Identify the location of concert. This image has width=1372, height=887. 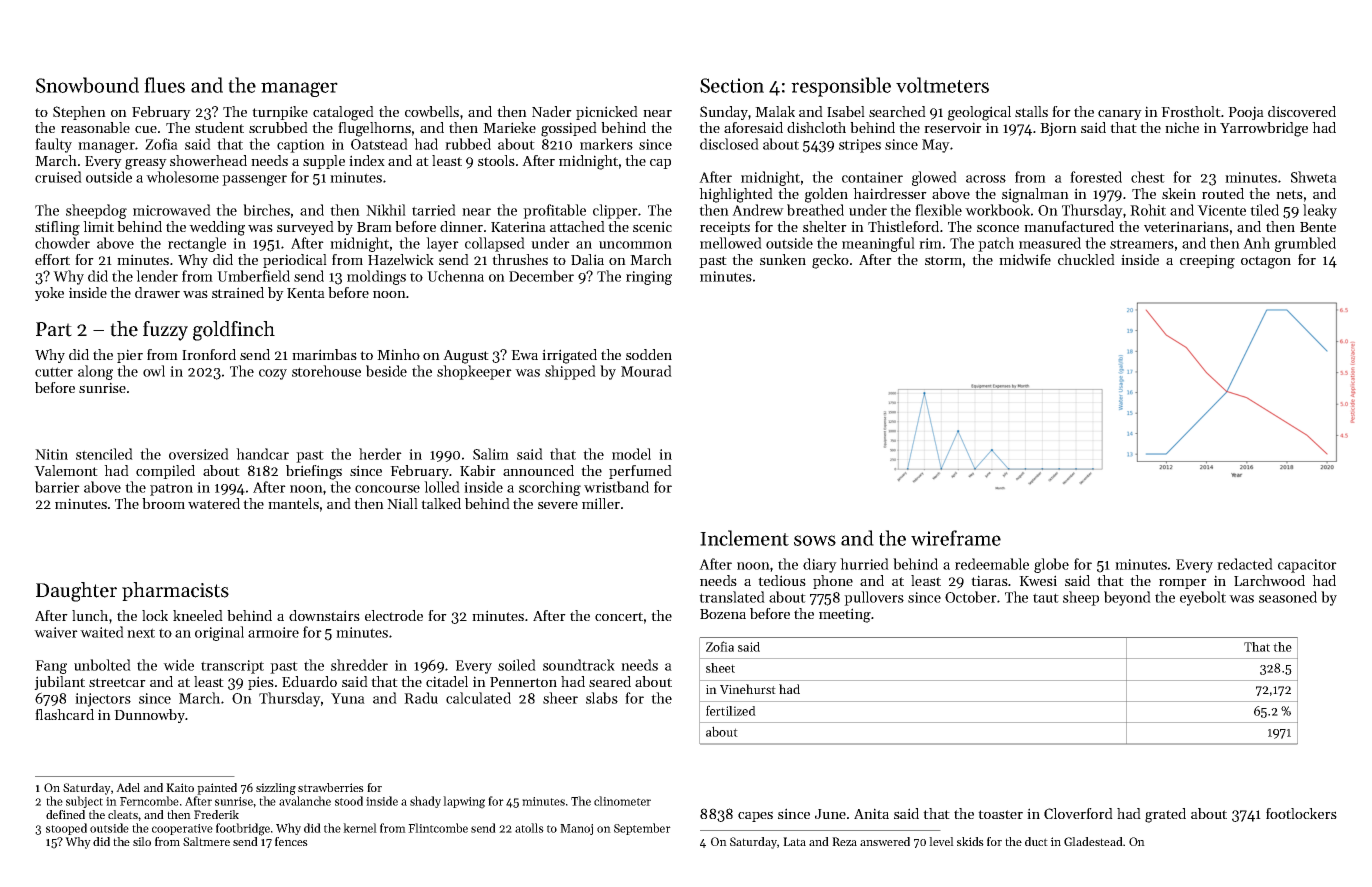
(619, 616).
